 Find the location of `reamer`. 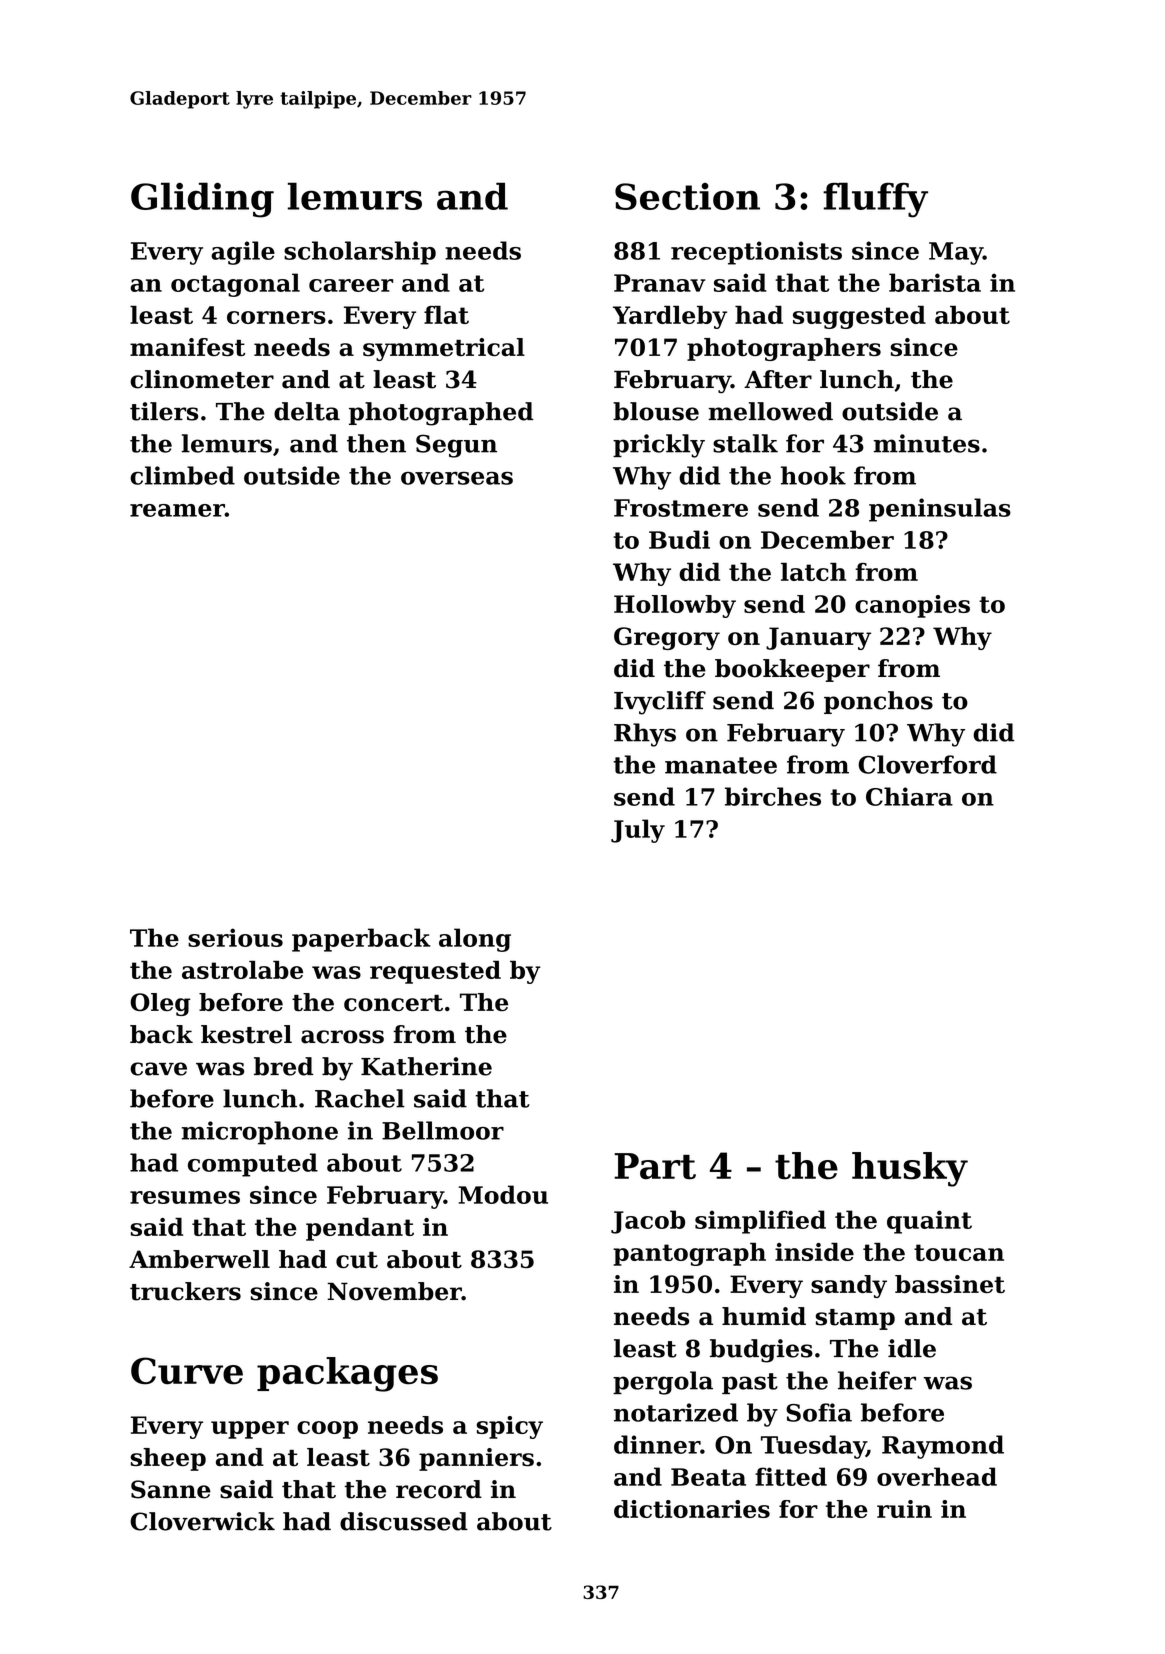

reamer is located at coordinates (177, 510).
